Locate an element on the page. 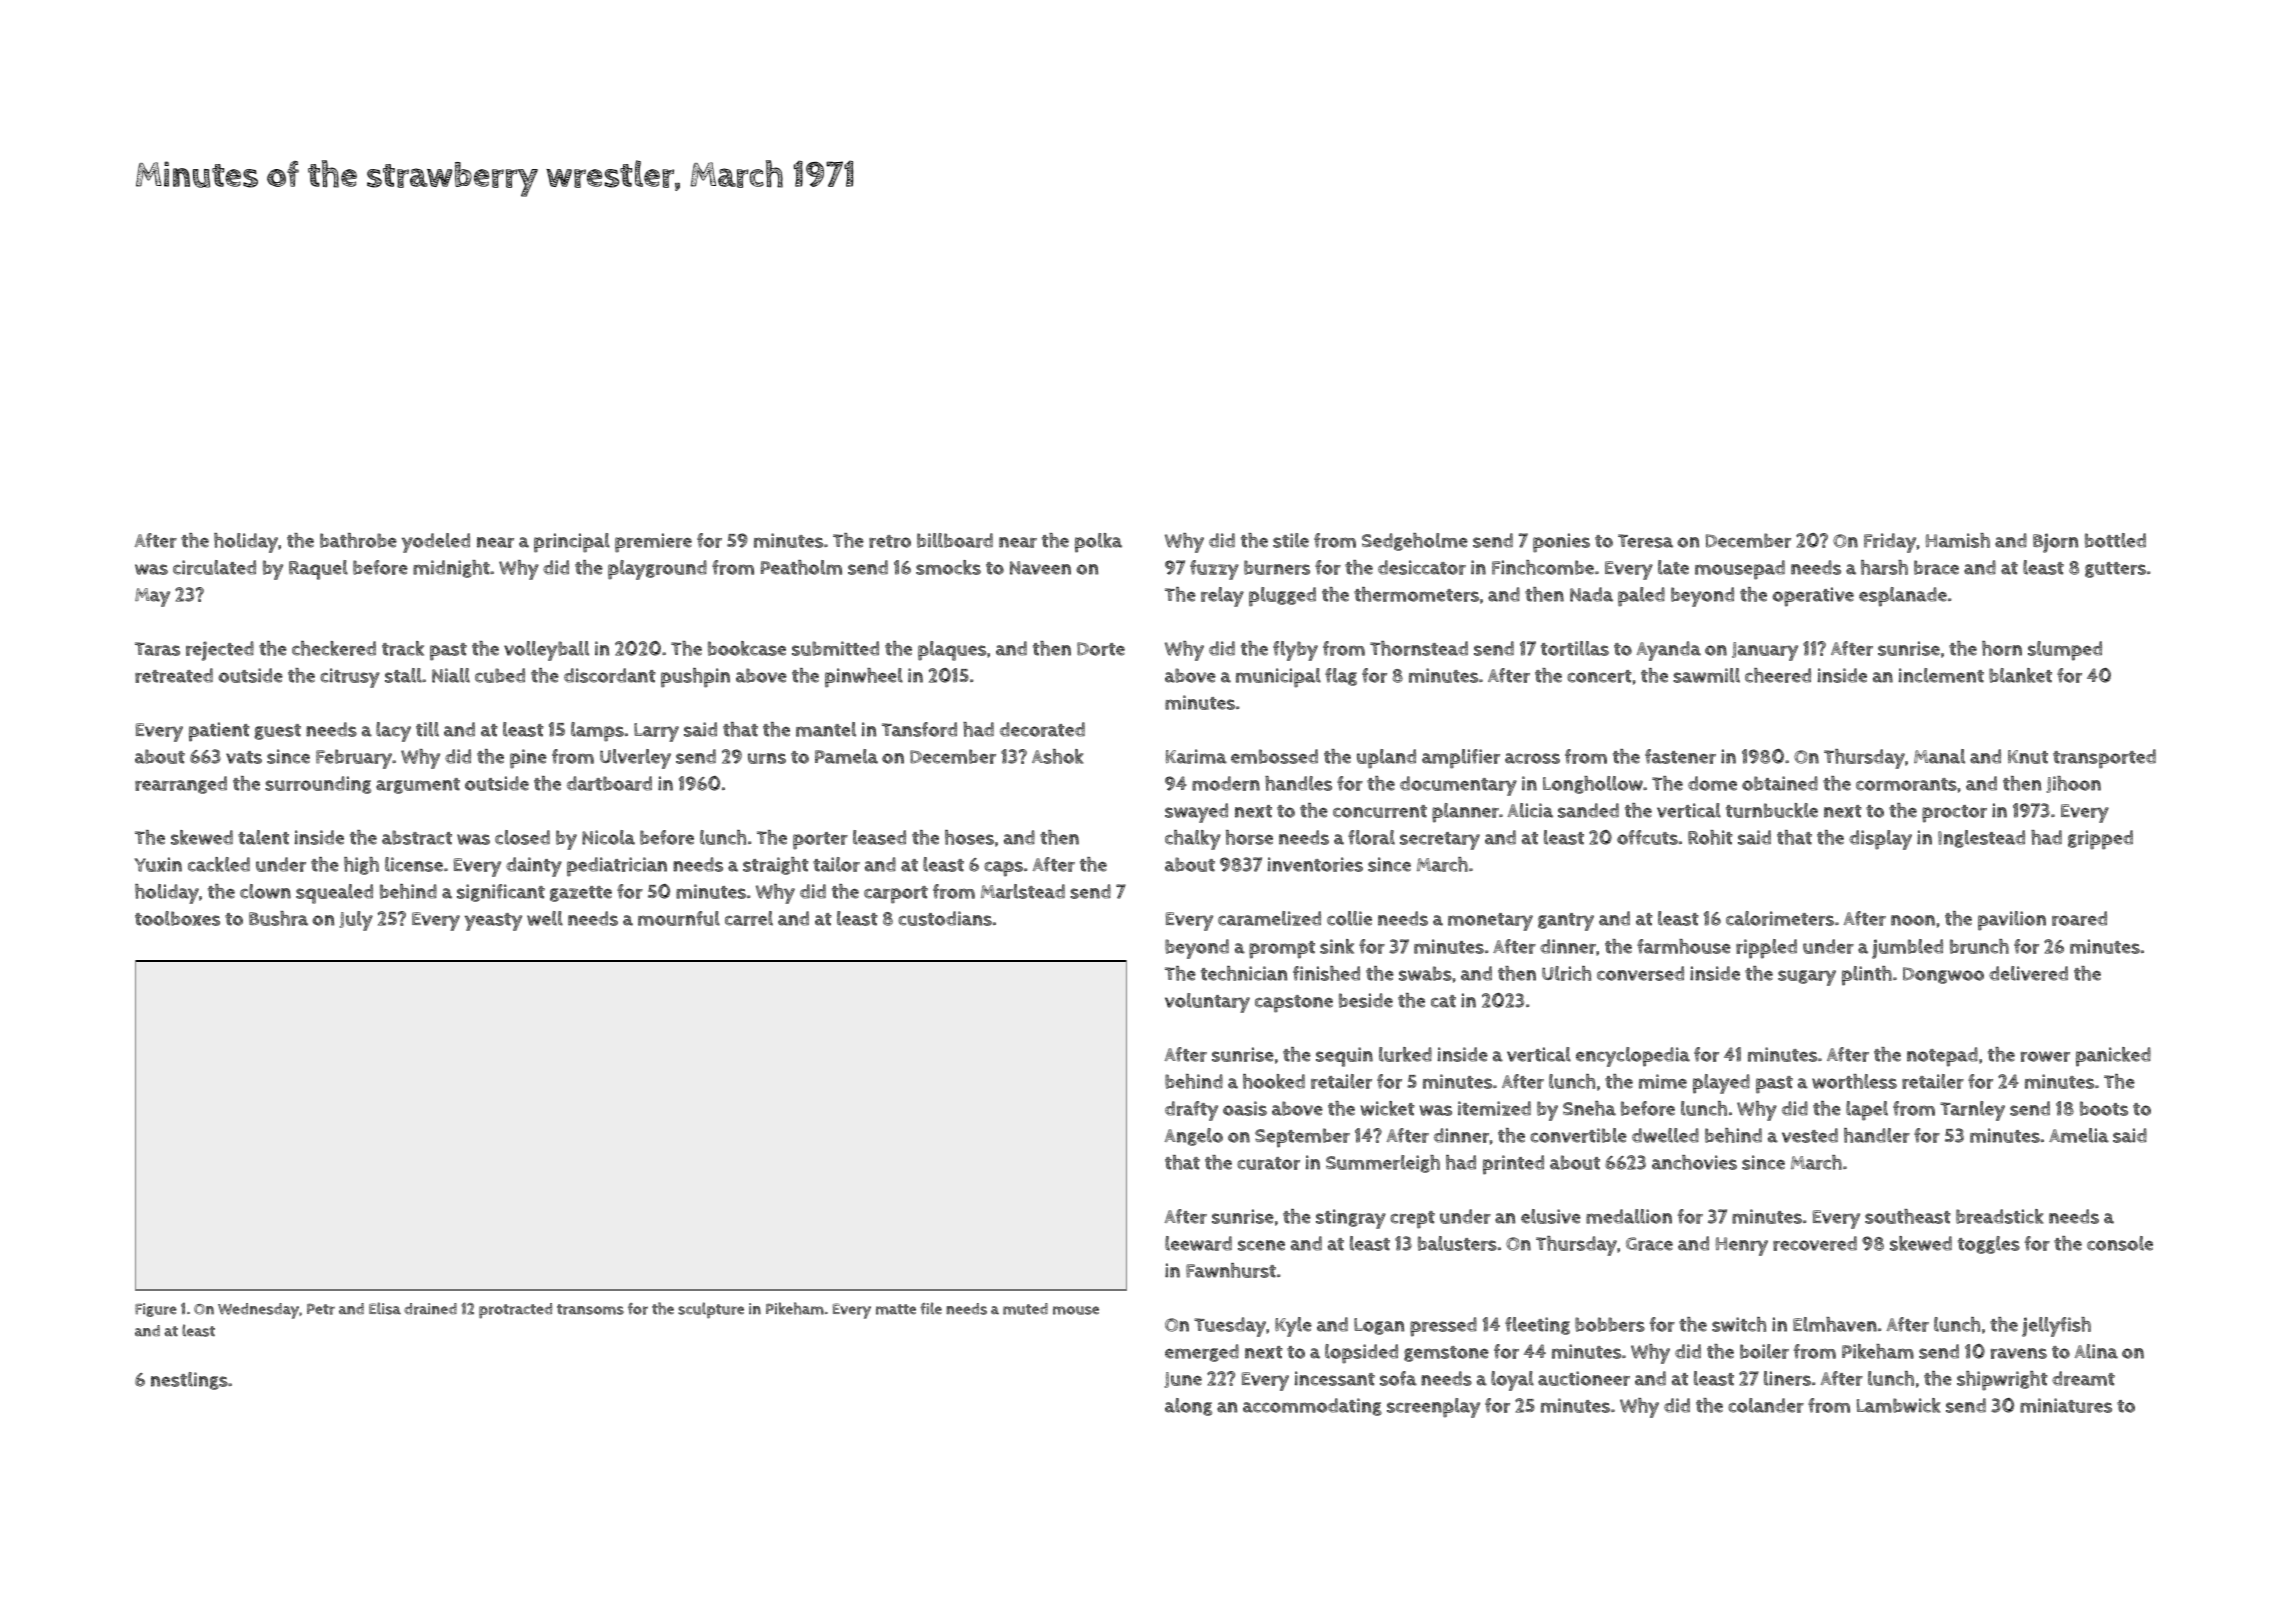  nestlings is located at coordinates (189, 1381).
